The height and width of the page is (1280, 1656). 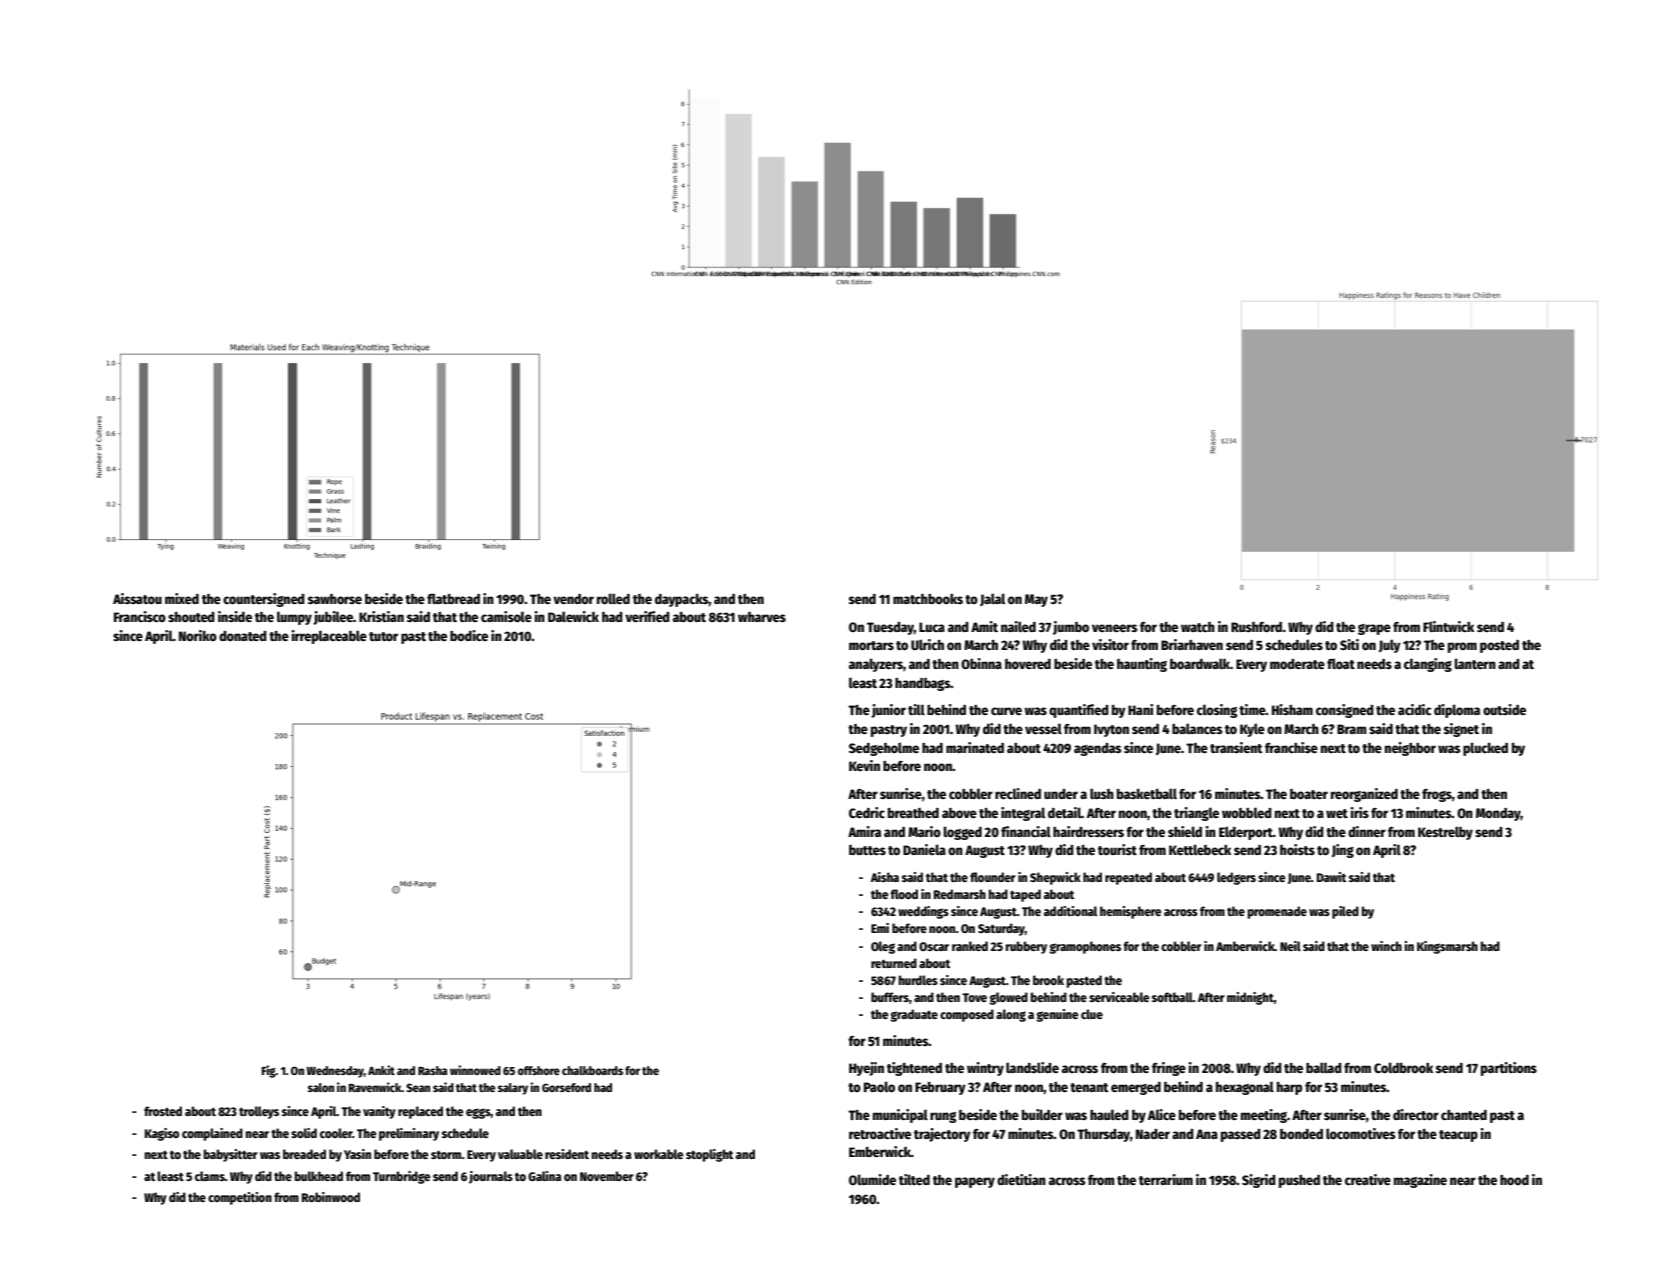 What do you see at coordinates (888, 711) in the page?
I see `junior` at bounding box center [888, 711].
